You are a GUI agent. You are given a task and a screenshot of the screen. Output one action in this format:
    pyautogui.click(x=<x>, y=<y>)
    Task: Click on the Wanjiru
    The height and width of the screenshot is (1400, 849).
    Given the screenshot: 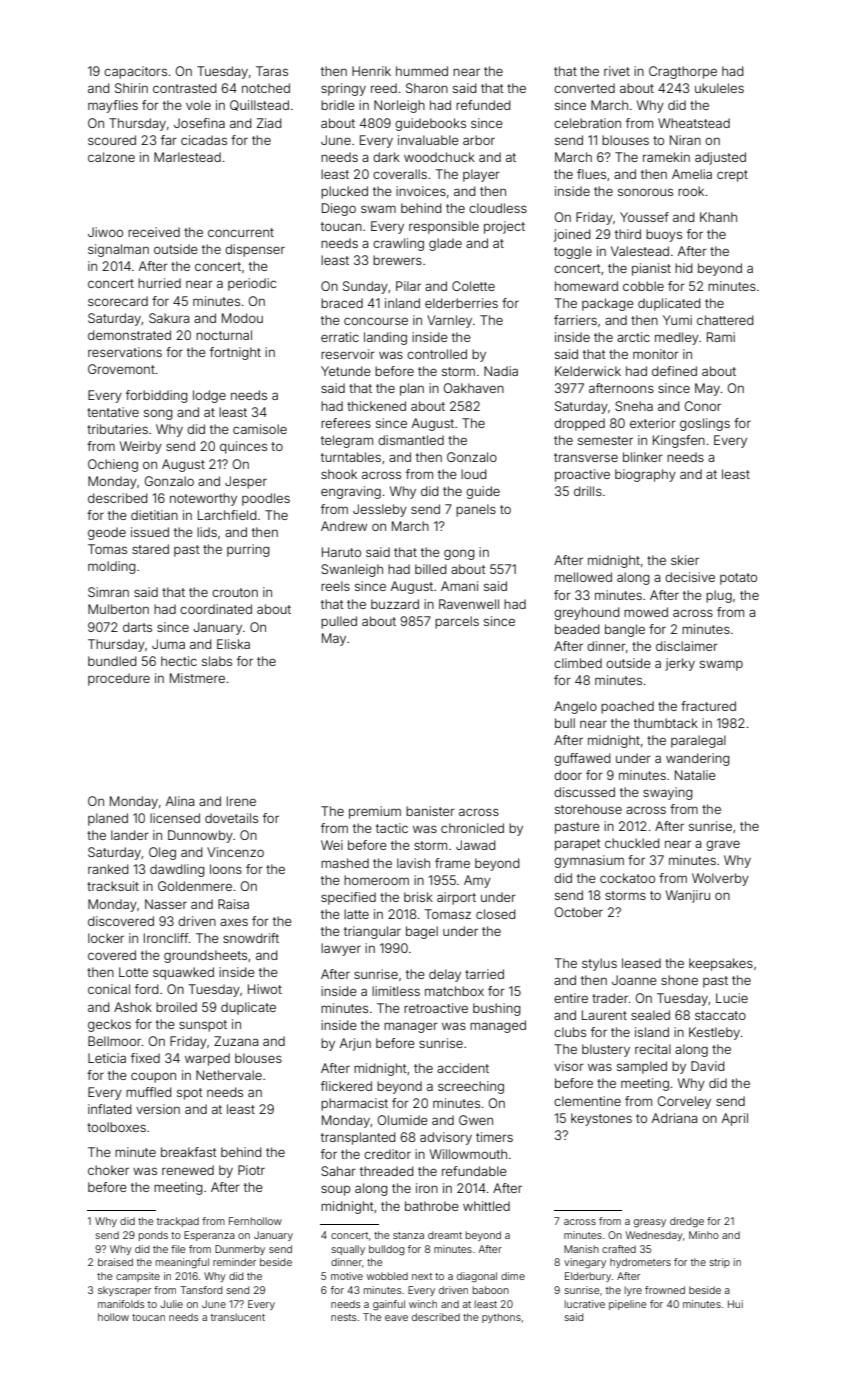 What is the action you would take?
    pyautogui.click(x=688, y=896)
